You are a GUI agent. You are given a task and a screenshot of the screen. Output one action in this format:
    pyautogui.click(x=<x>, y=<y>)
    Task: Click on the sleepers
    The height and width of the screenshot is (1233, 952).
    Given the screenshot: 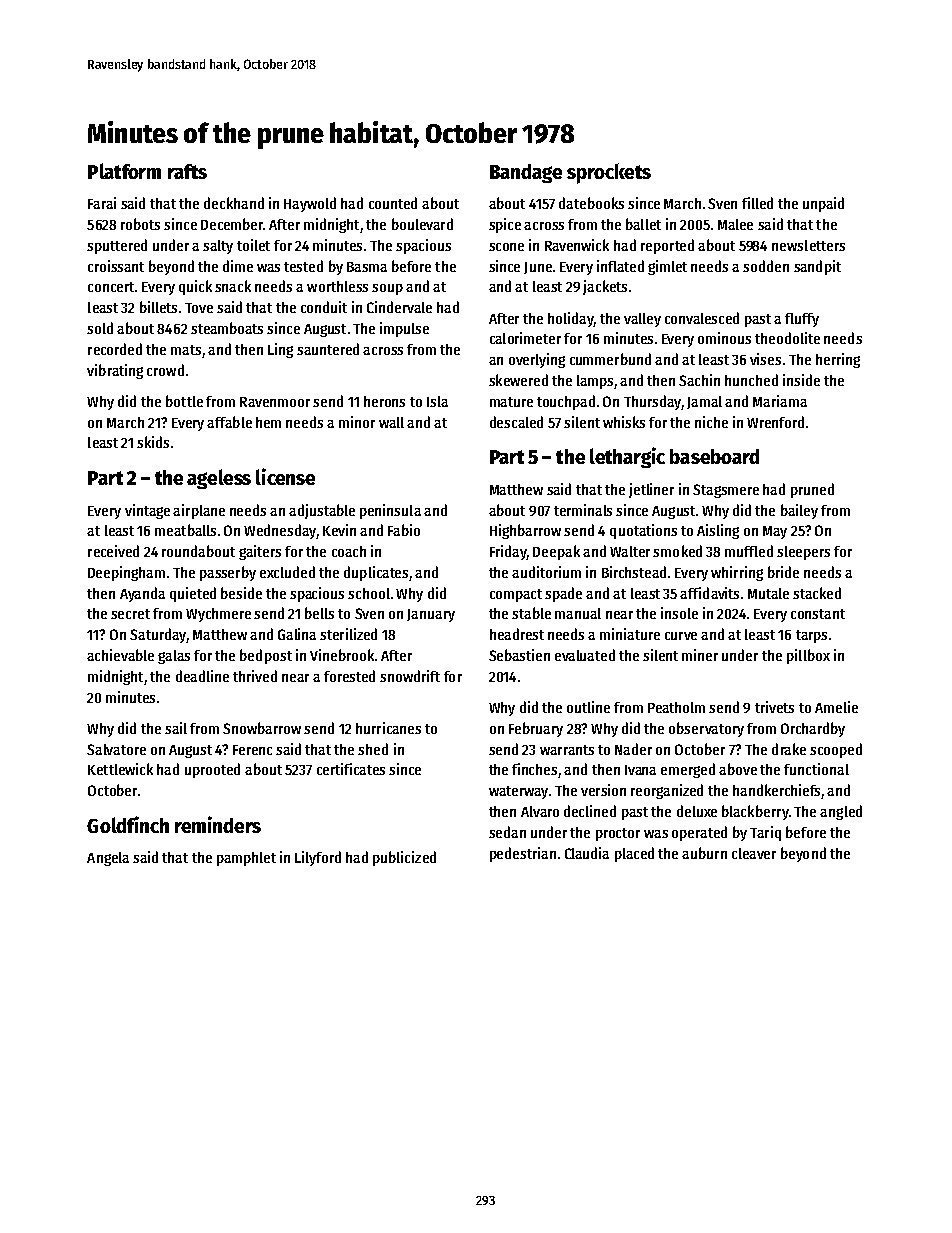 What is the action you would take?
    pyautogui.click(x=803, y=553)
